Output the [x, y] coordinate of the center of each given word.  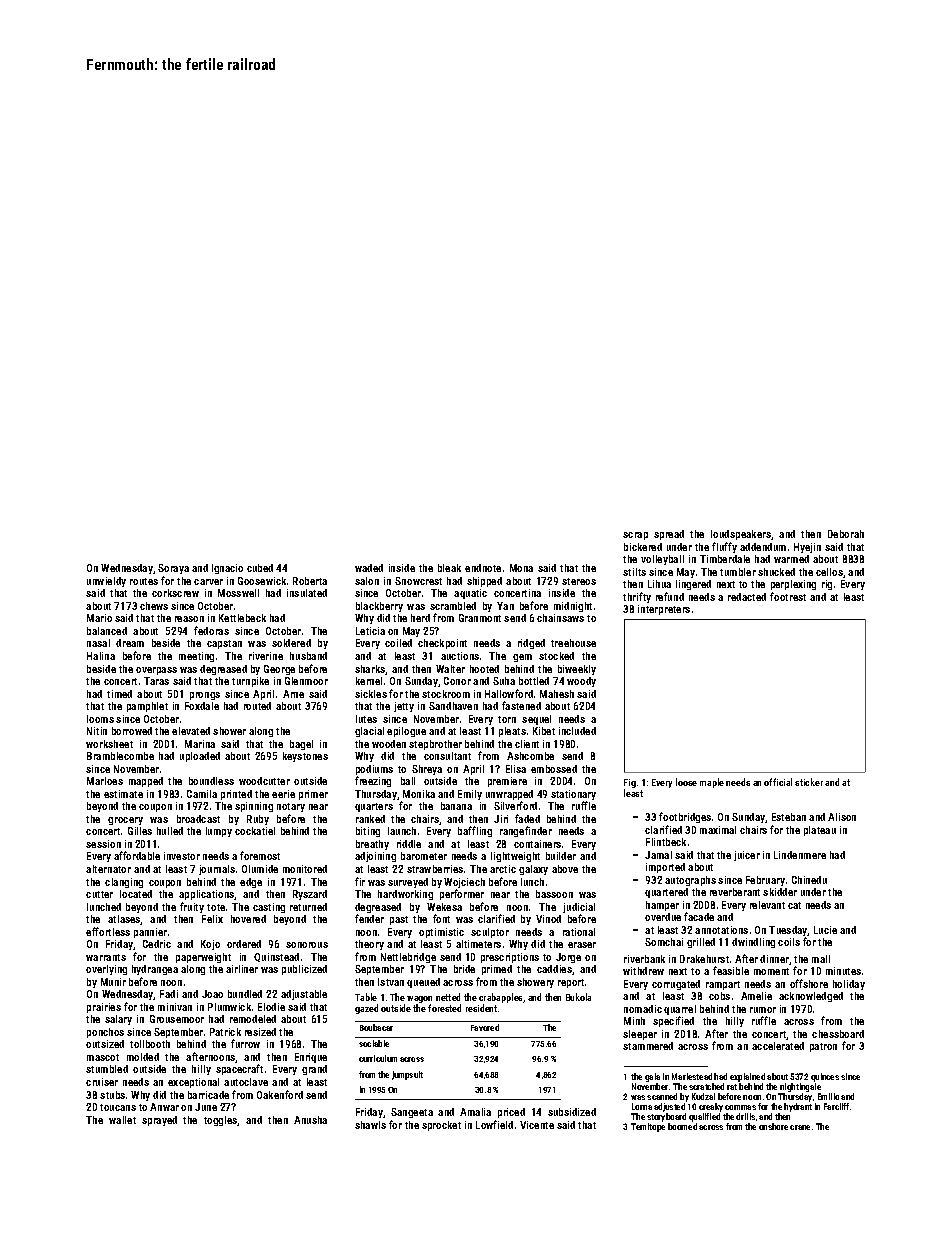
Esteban [789, 817]
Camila [202, 794]
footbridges [685, 817]
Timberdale [725, 559]
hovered [248, 919]
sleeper [640, 1035]
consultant [447, 756]
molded [143, 1057]
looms [100, 719]
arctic [503, 869]
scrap [635, 536]
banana [456, 806]
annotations [721, 930]
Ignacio [227, 569]
